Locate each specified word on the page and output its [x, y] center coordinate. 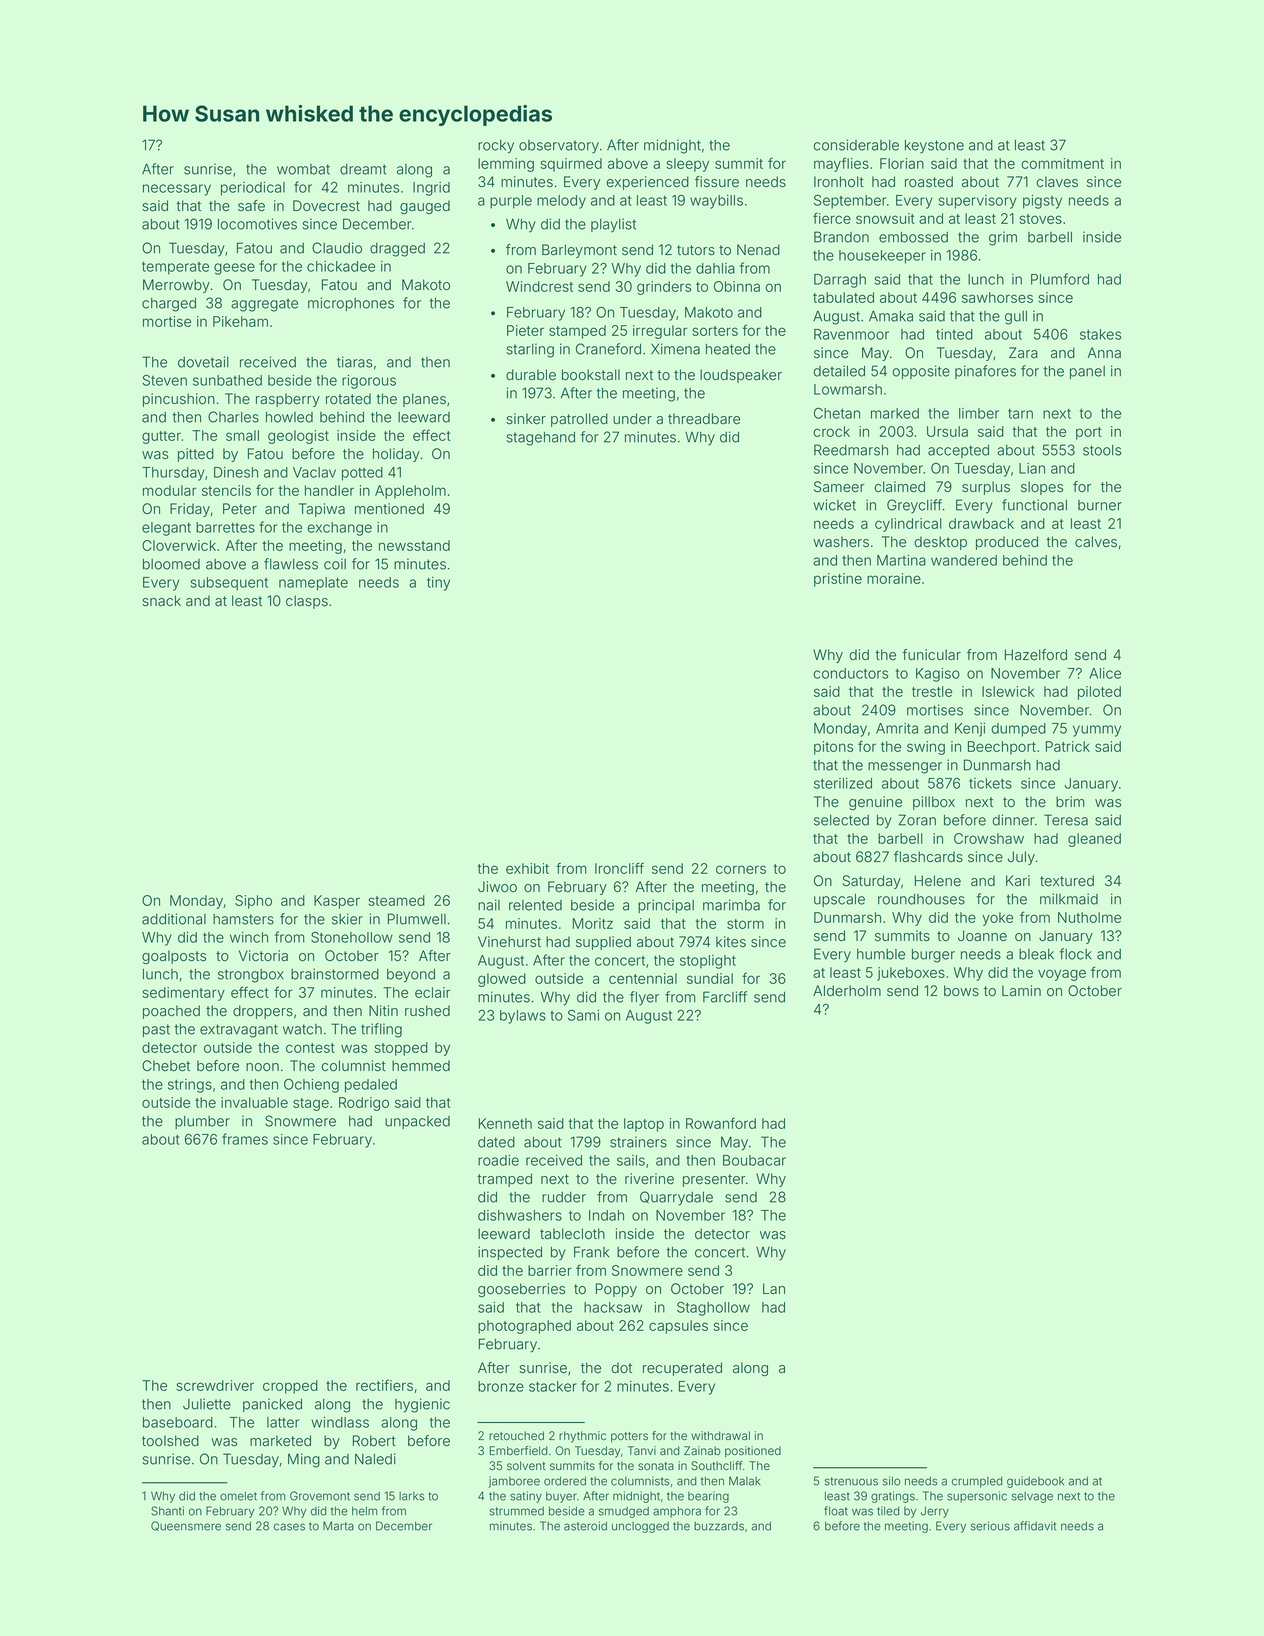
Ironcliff [619, 868]
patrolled [579, 420]
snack [161, 601]
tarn [1020, 414]
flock [1075, 954]
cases [289, 1527]
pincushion [179, 400]
